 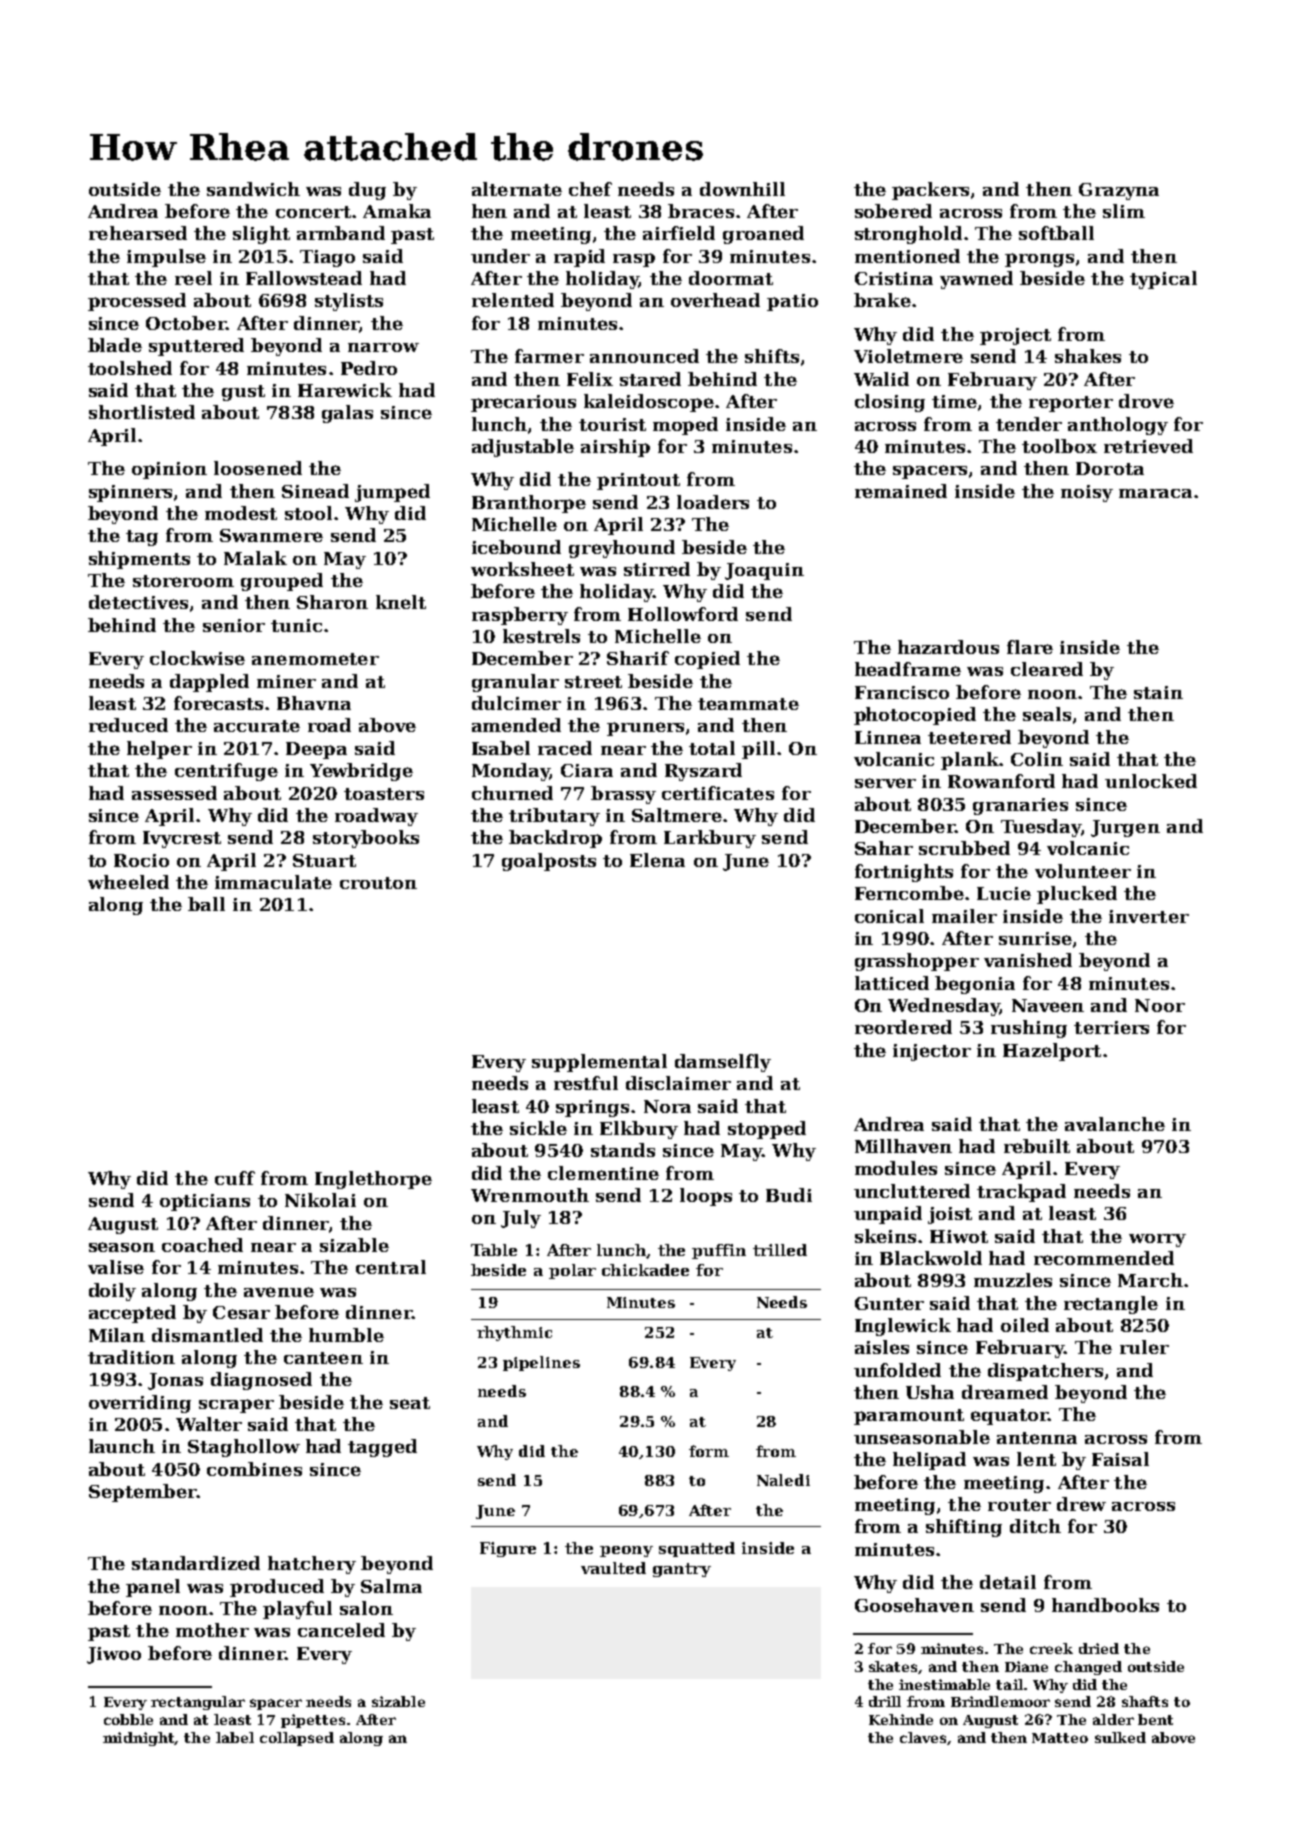 I want to click on slim, so click(x=1124, y=211).
